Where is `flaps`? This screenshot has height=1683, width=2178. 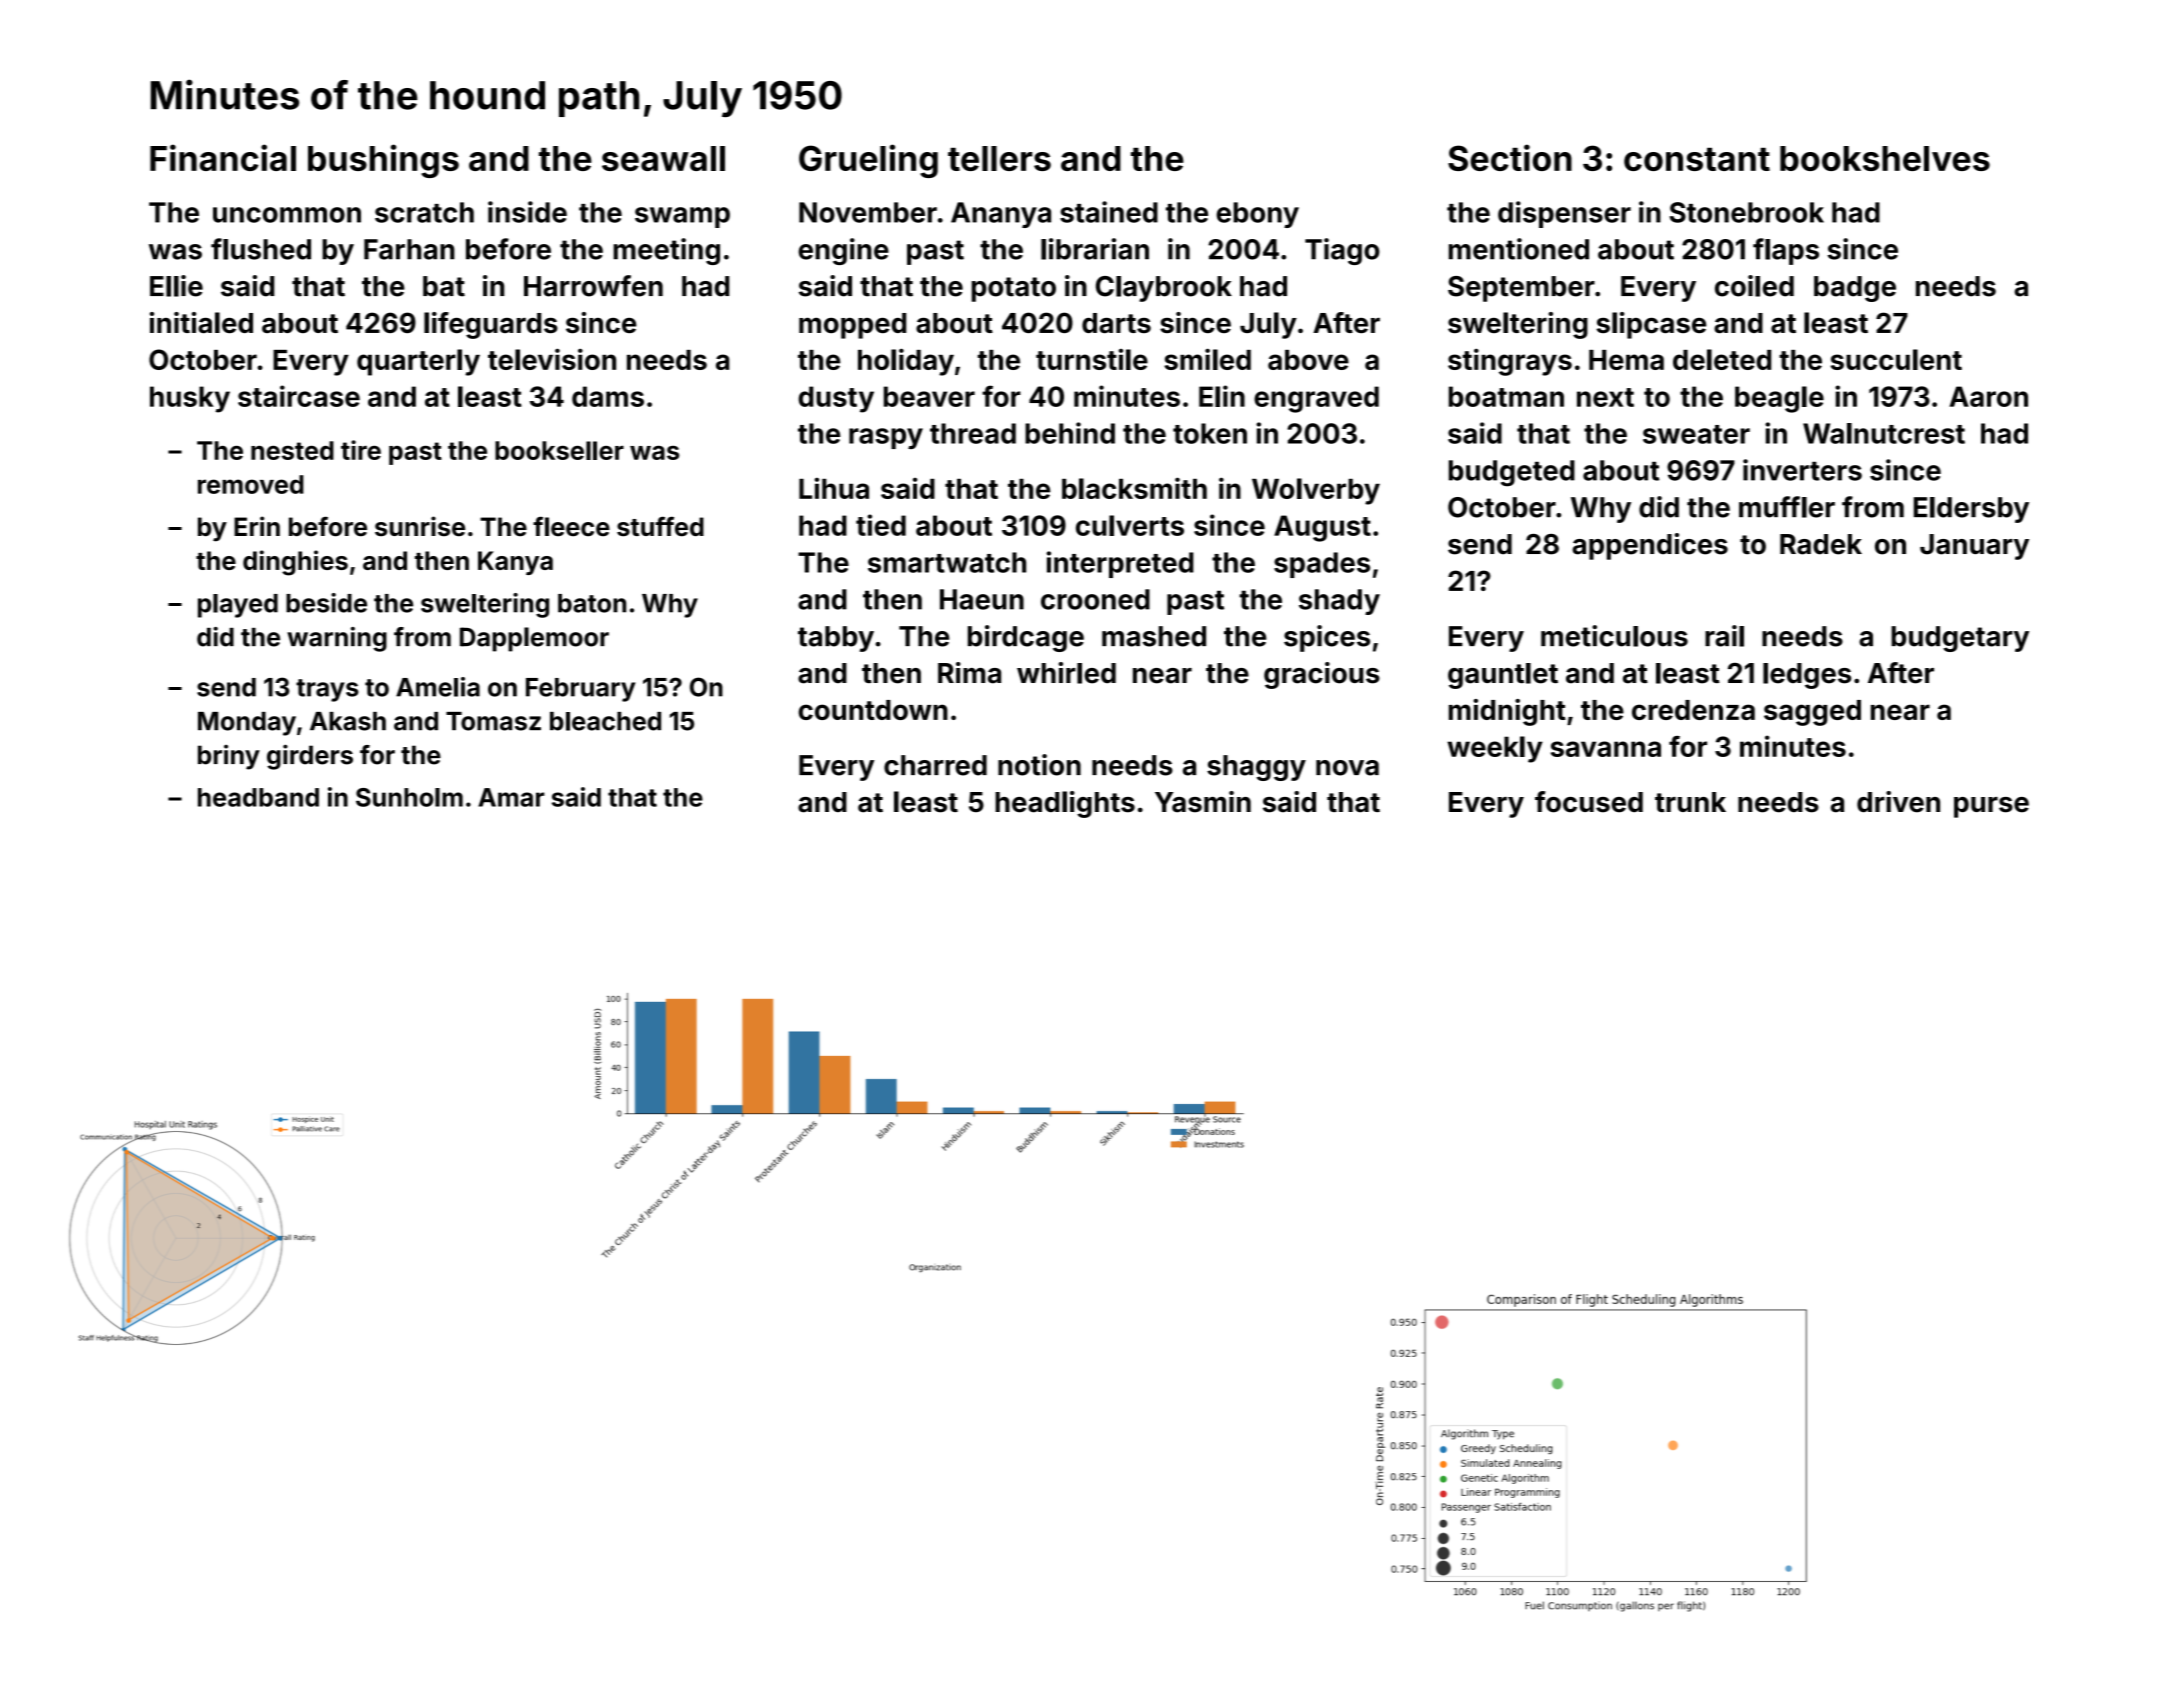
flaps is located at coordinates (1786, 251).
